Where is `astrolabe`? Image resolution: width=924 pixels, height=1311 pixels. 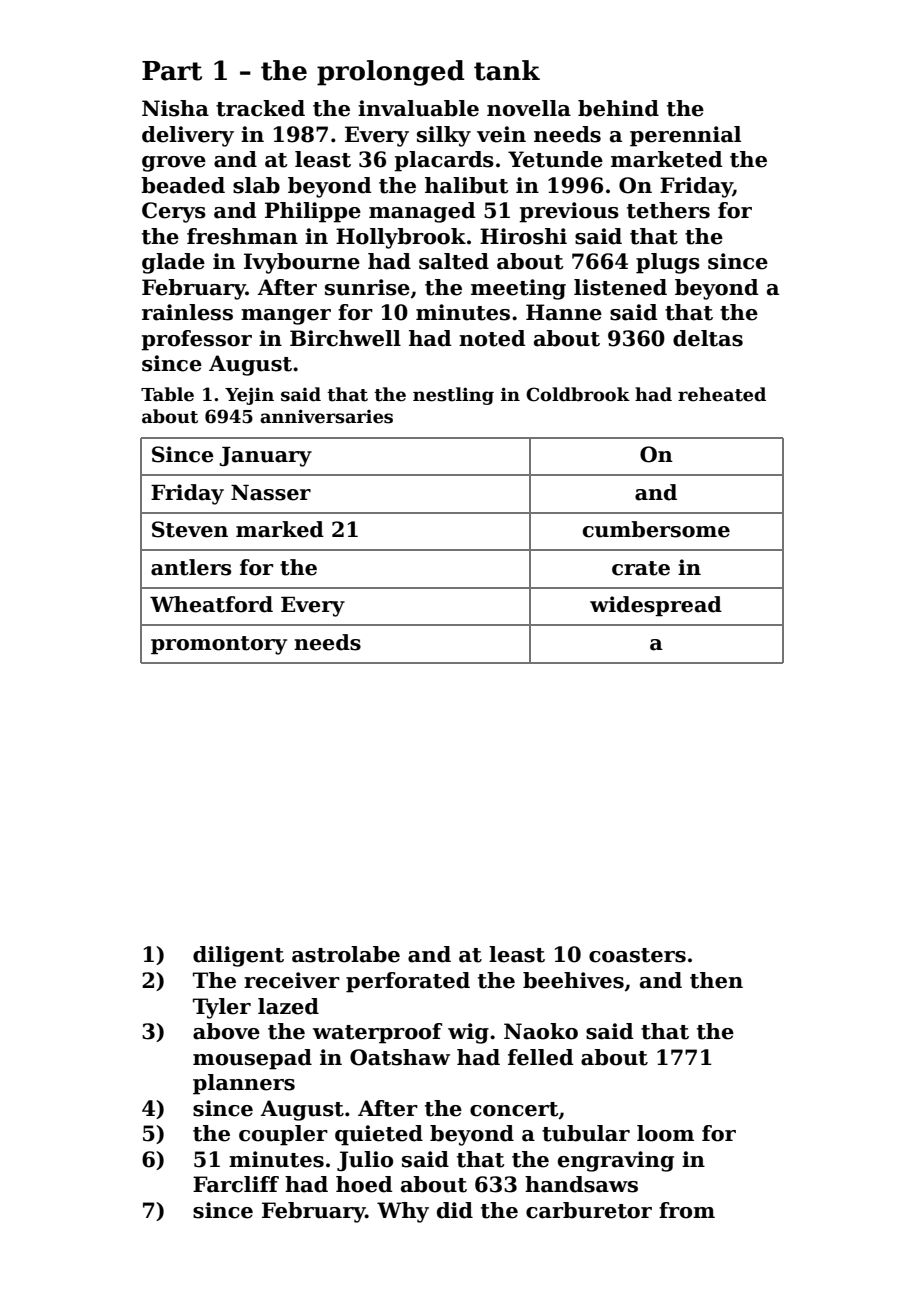 astrolabe is located at coordinates (346, 954).
